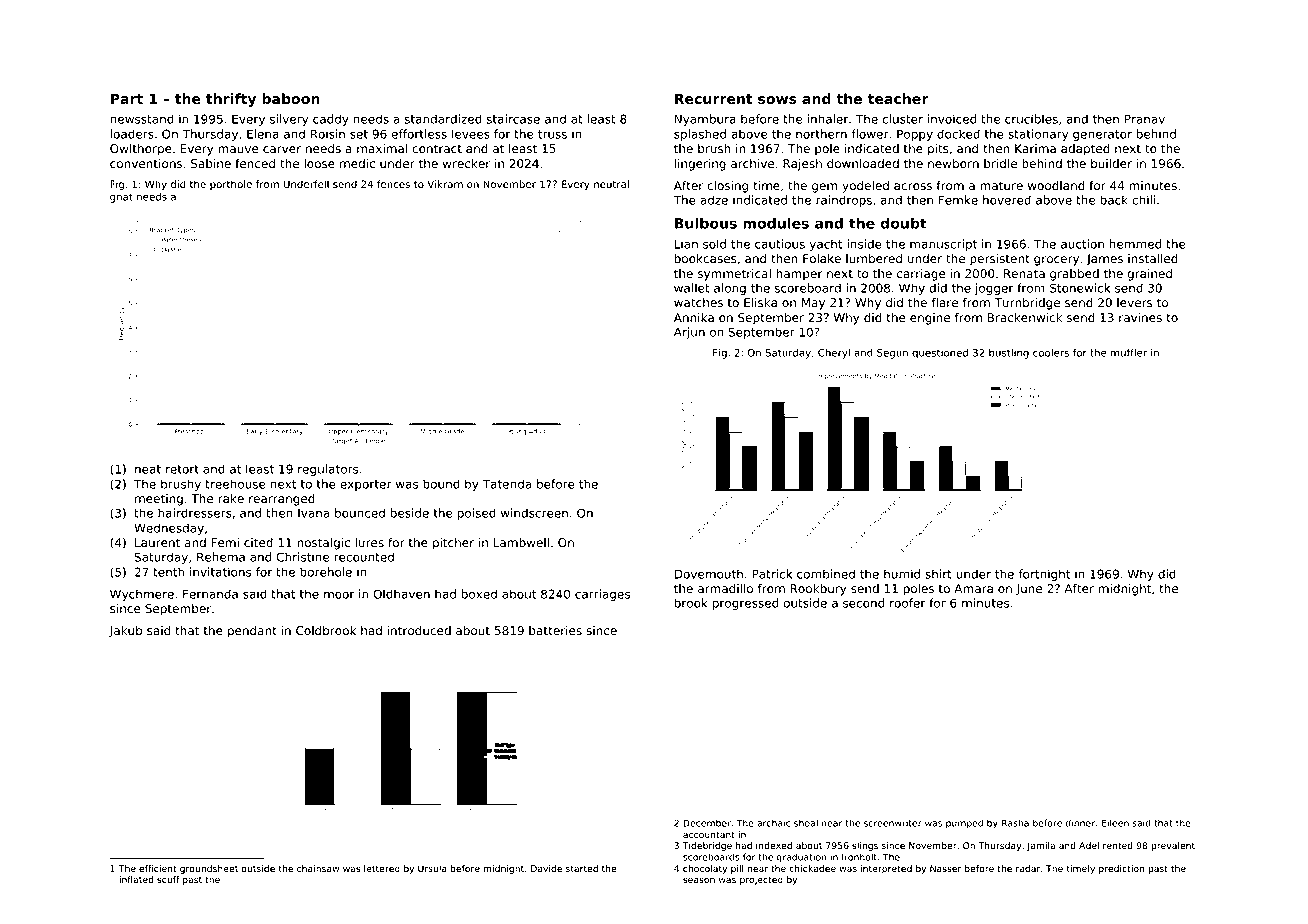 The image size is (1308, 924). Describe the element at coordinates (1144, 119) in the screenshot. I see `Pranav` at that location.
